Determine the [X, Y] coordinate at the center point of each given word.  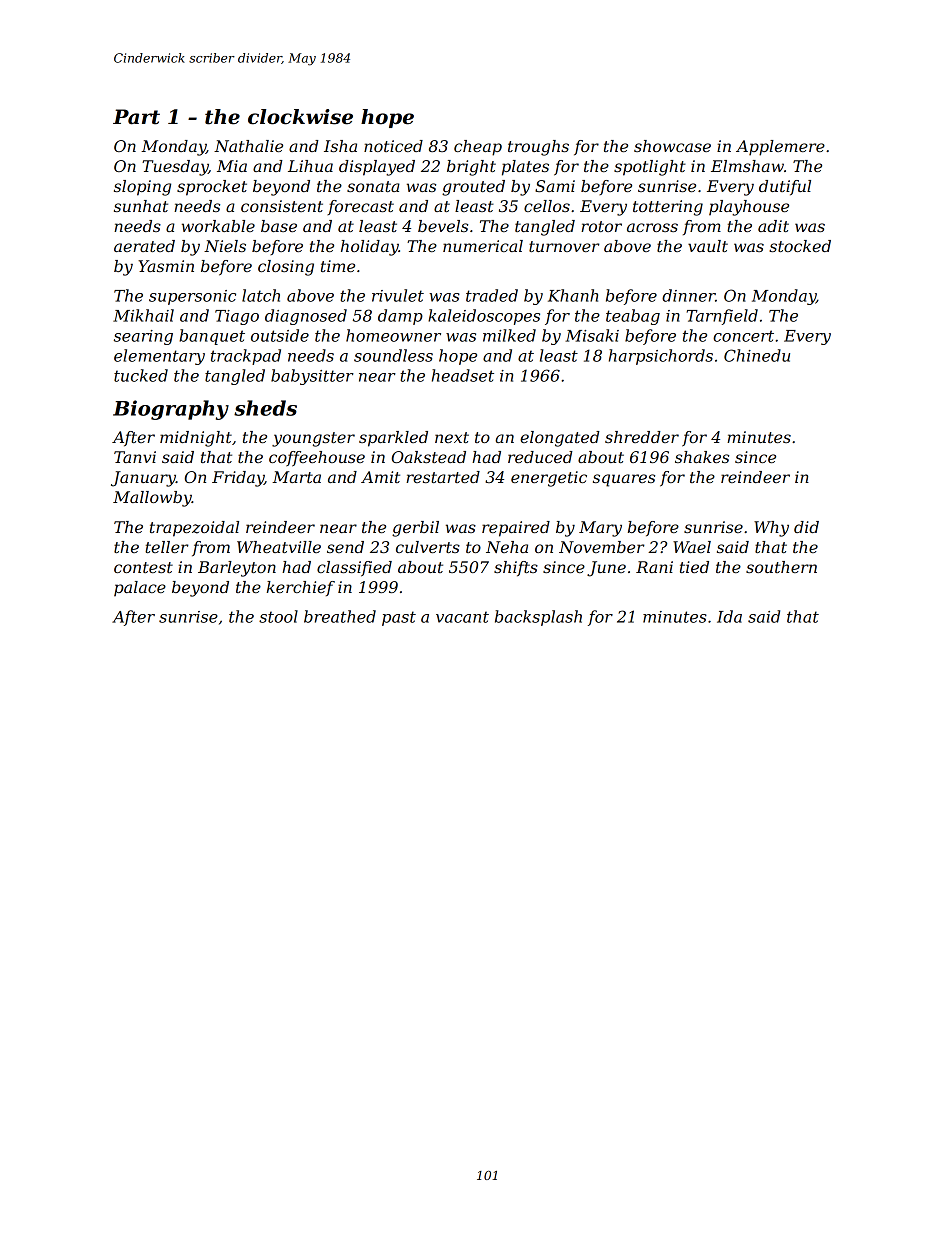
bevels [443, 226]
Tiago [237, 317]
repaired [516, 529]
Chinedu [757, 355]
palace [140, 589]
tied [694, 567]
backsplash [538, 618]
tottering [668, 208]
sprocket [212, 188]
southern [781, 567]
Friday [238, 479]
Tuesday [175, 168]
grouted [473, 188]
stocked [800, 246]
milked [509, 335]
